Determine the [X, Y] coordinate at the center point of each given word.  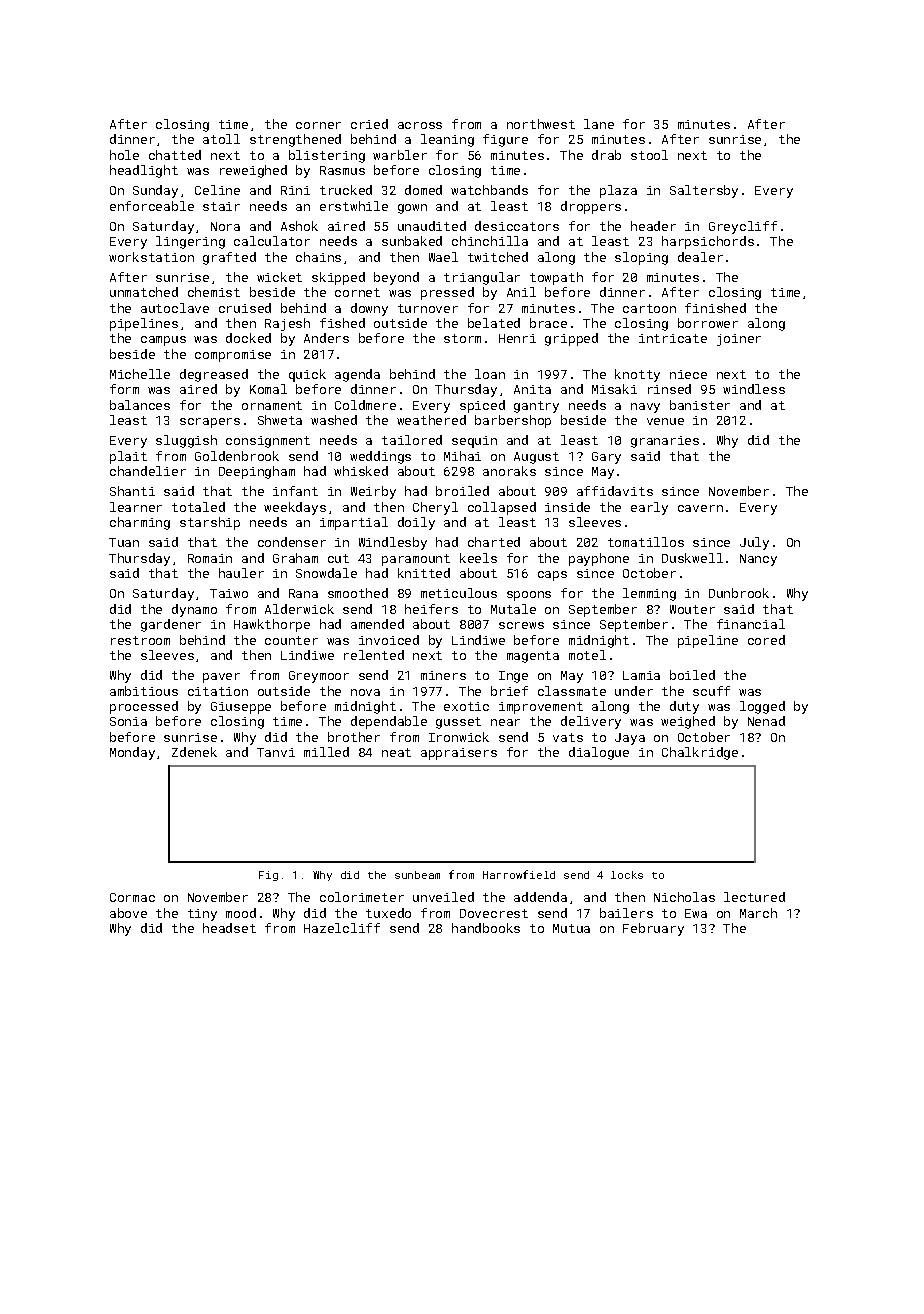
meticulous [459, 593]
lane [599, 124]
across [420, 125]
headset [229, 928]
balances [140, 405]
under [634, 691]
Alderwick [299, 609]
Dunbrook [739, 593]
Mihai [462, 456]
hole [124, 155]
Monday [132, 753]
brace [548, 323]
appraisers [459, 754]
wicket [279, 277]
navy [645, 408]
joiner [739, 340]
